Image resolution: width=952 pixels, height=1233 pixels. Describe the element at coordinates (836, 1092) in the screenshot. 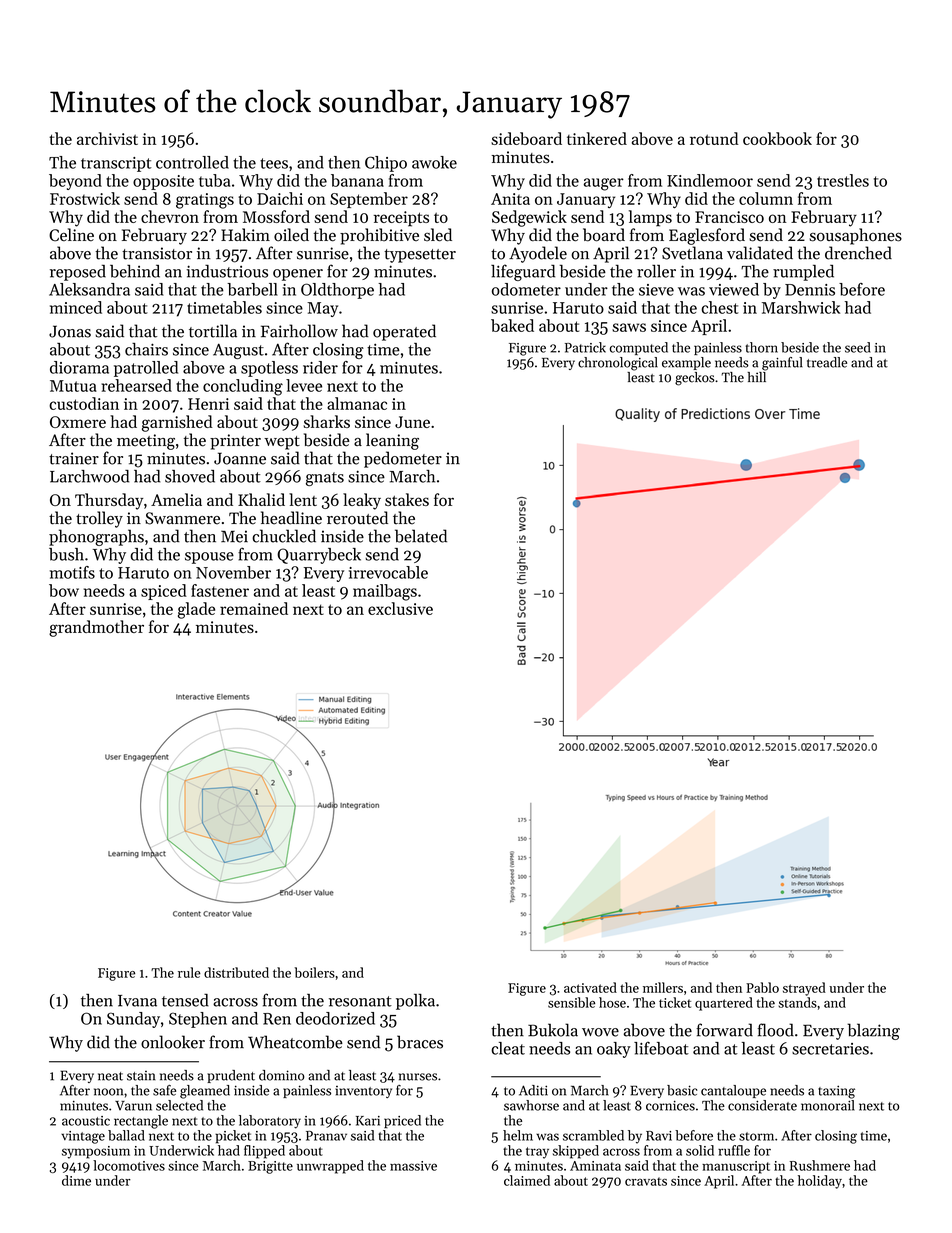

I see `taxing` at that location.
